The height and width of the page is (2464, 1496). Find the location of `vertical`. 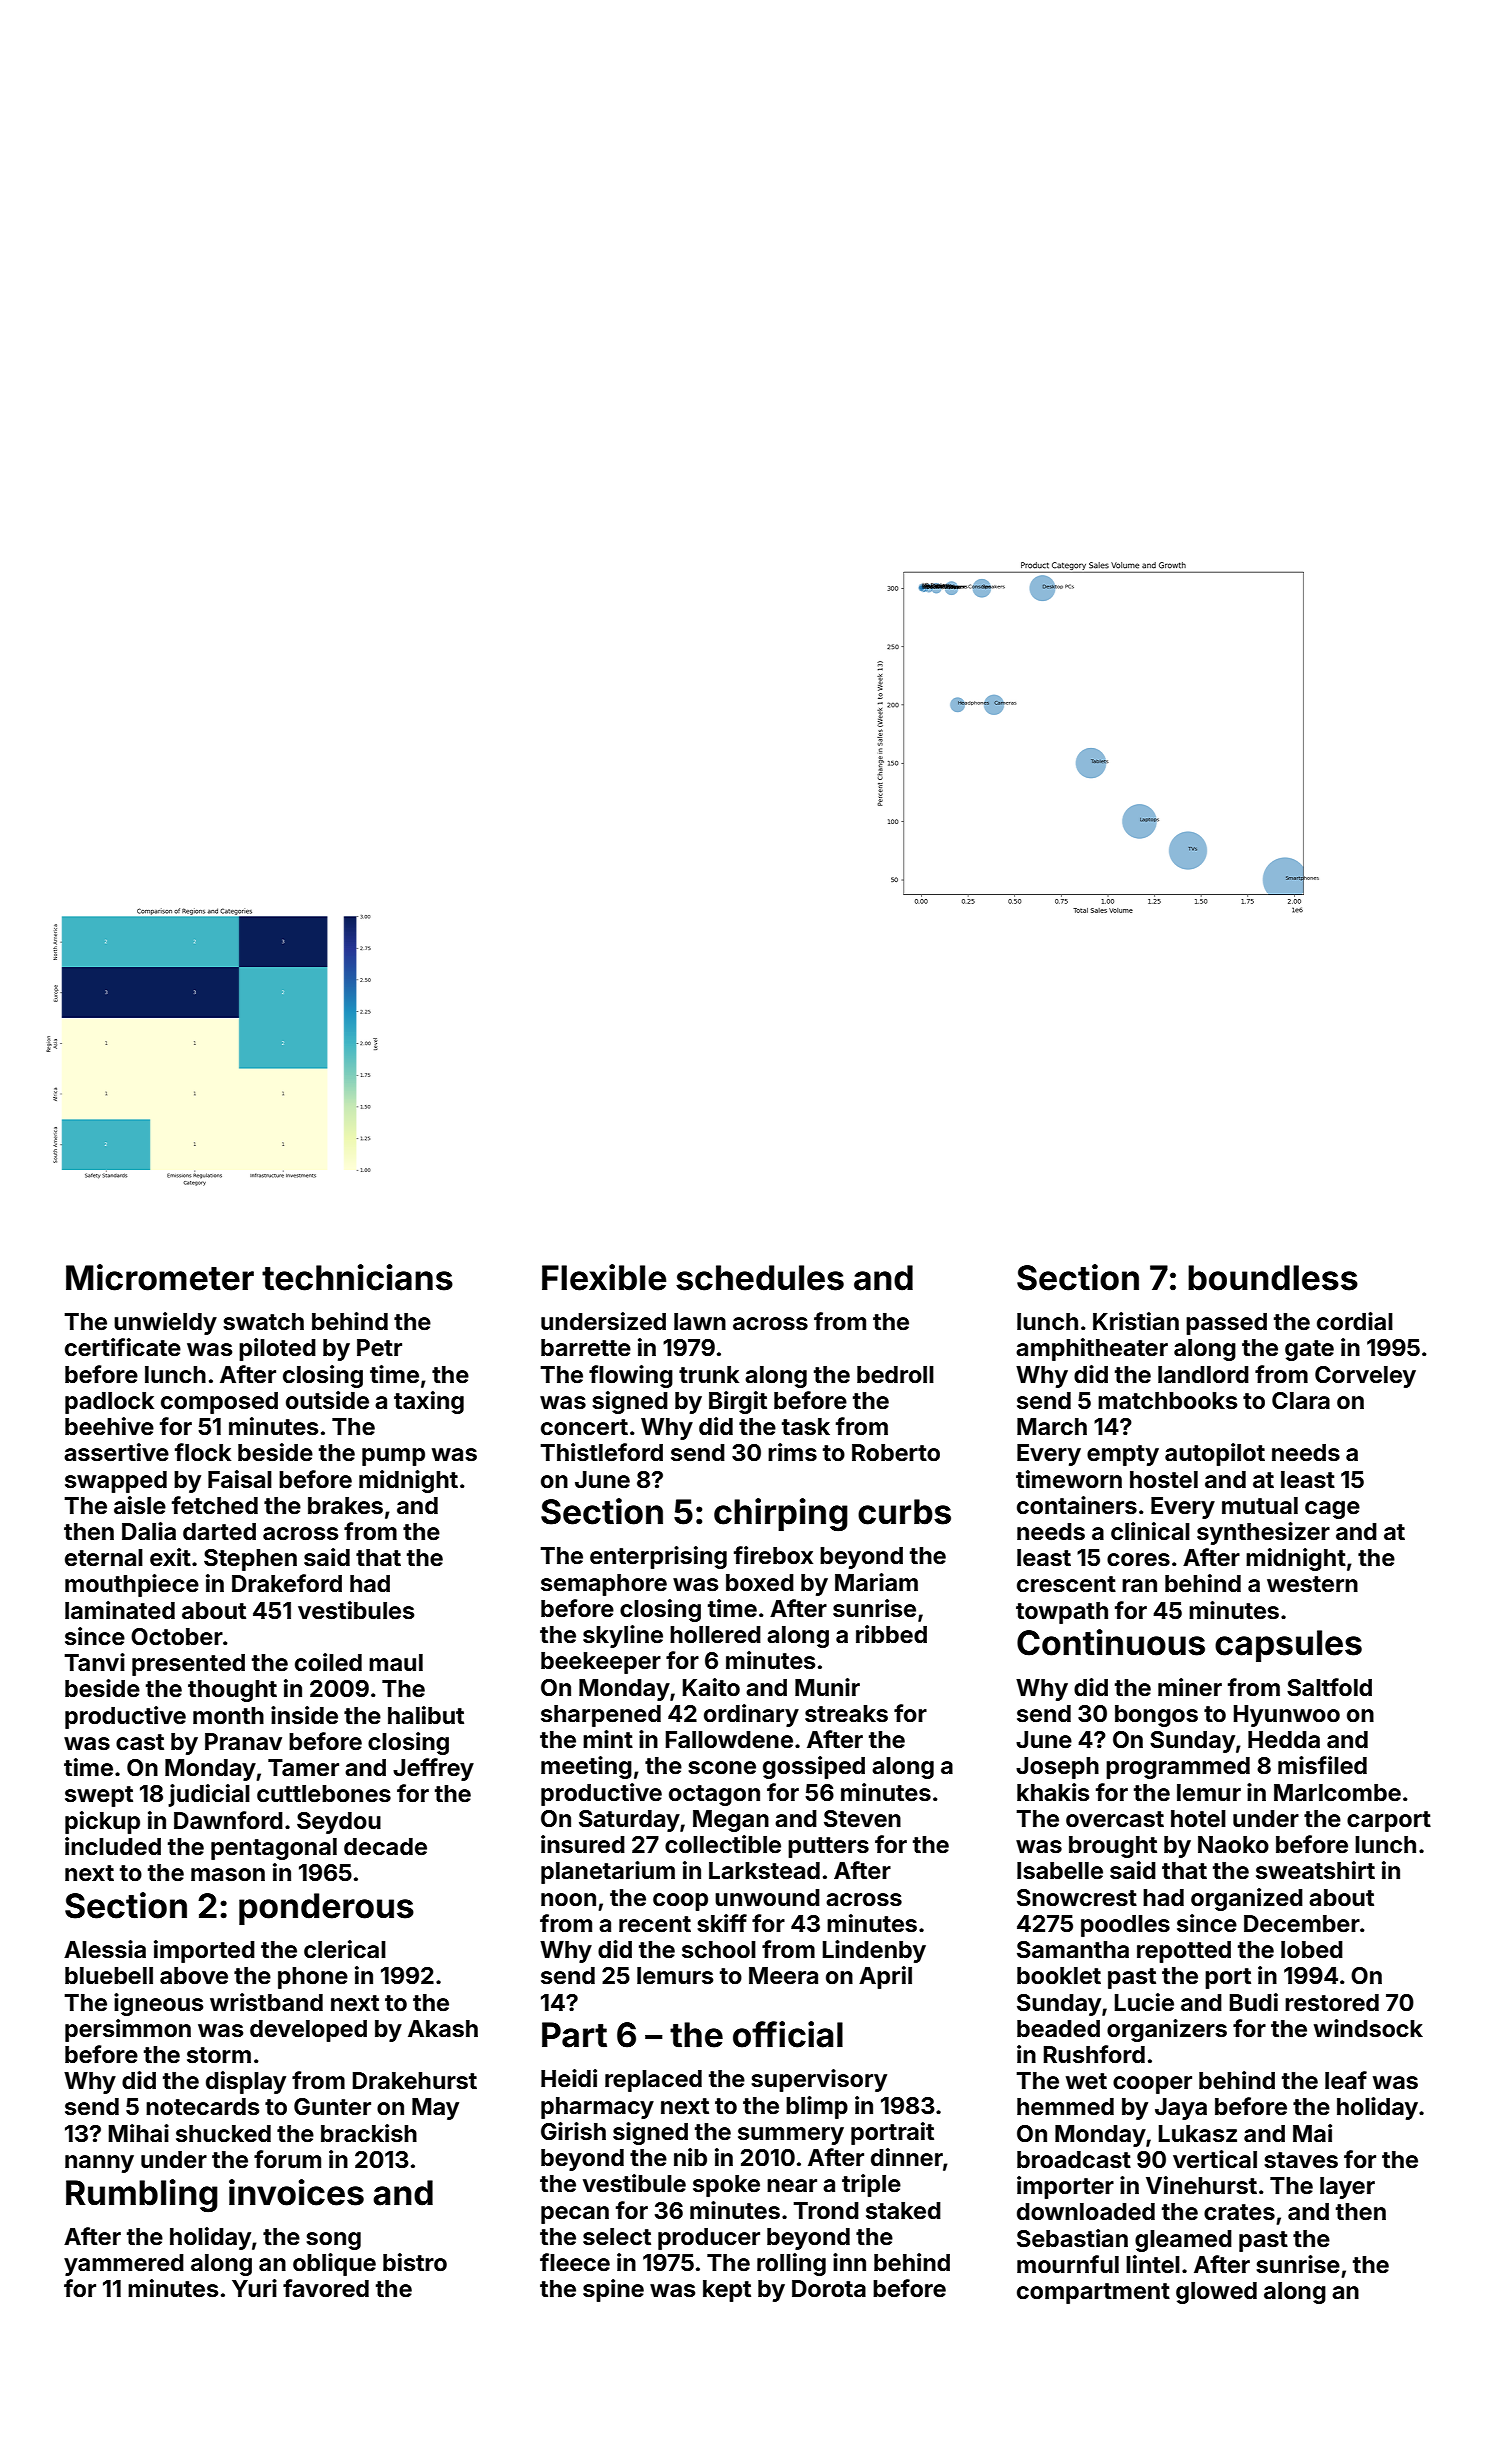

vertical is located at coordinates (1215, 2159).
